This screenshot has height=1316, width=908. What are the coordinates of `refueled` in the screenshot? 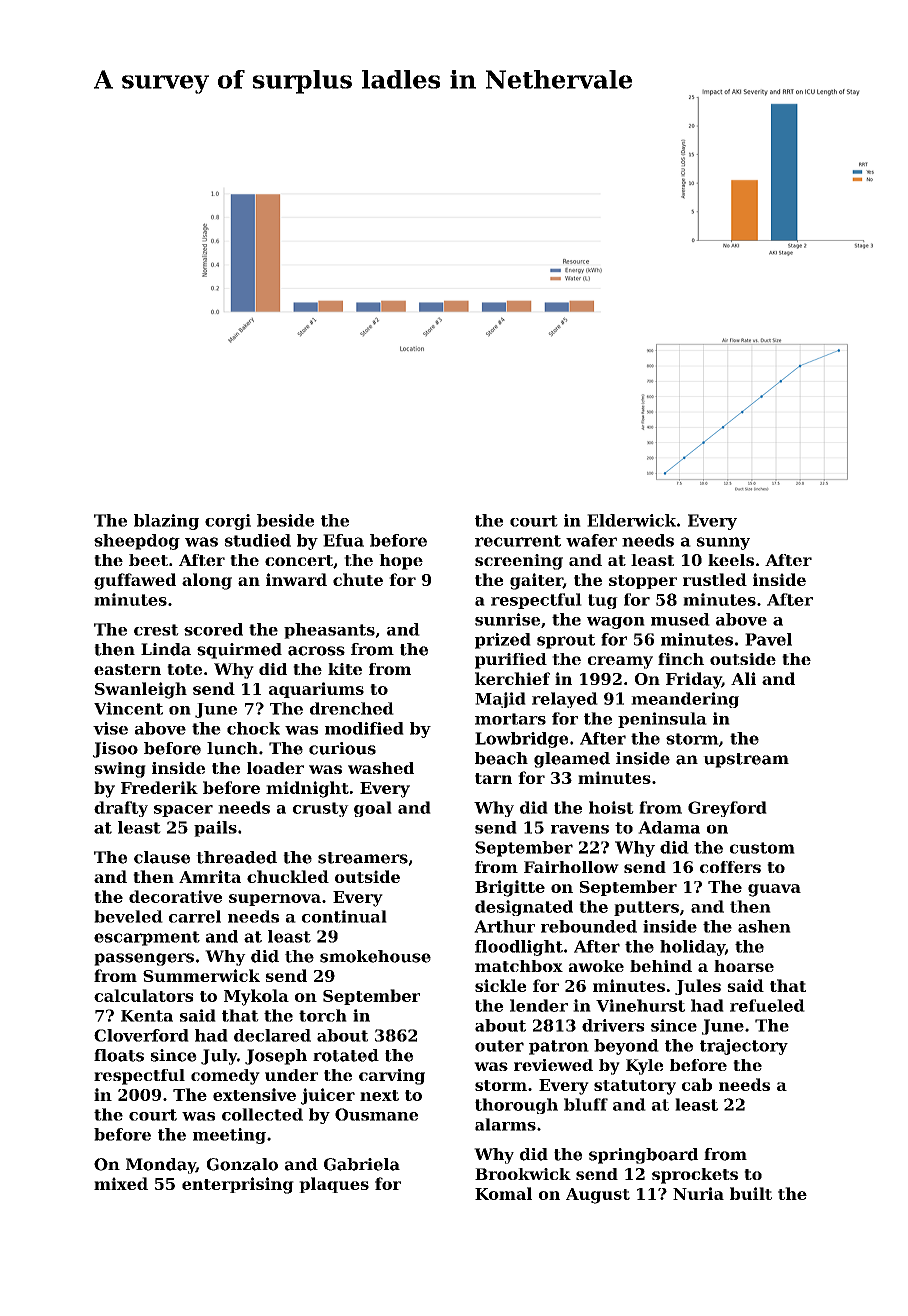 It's located at (767, 1005).
